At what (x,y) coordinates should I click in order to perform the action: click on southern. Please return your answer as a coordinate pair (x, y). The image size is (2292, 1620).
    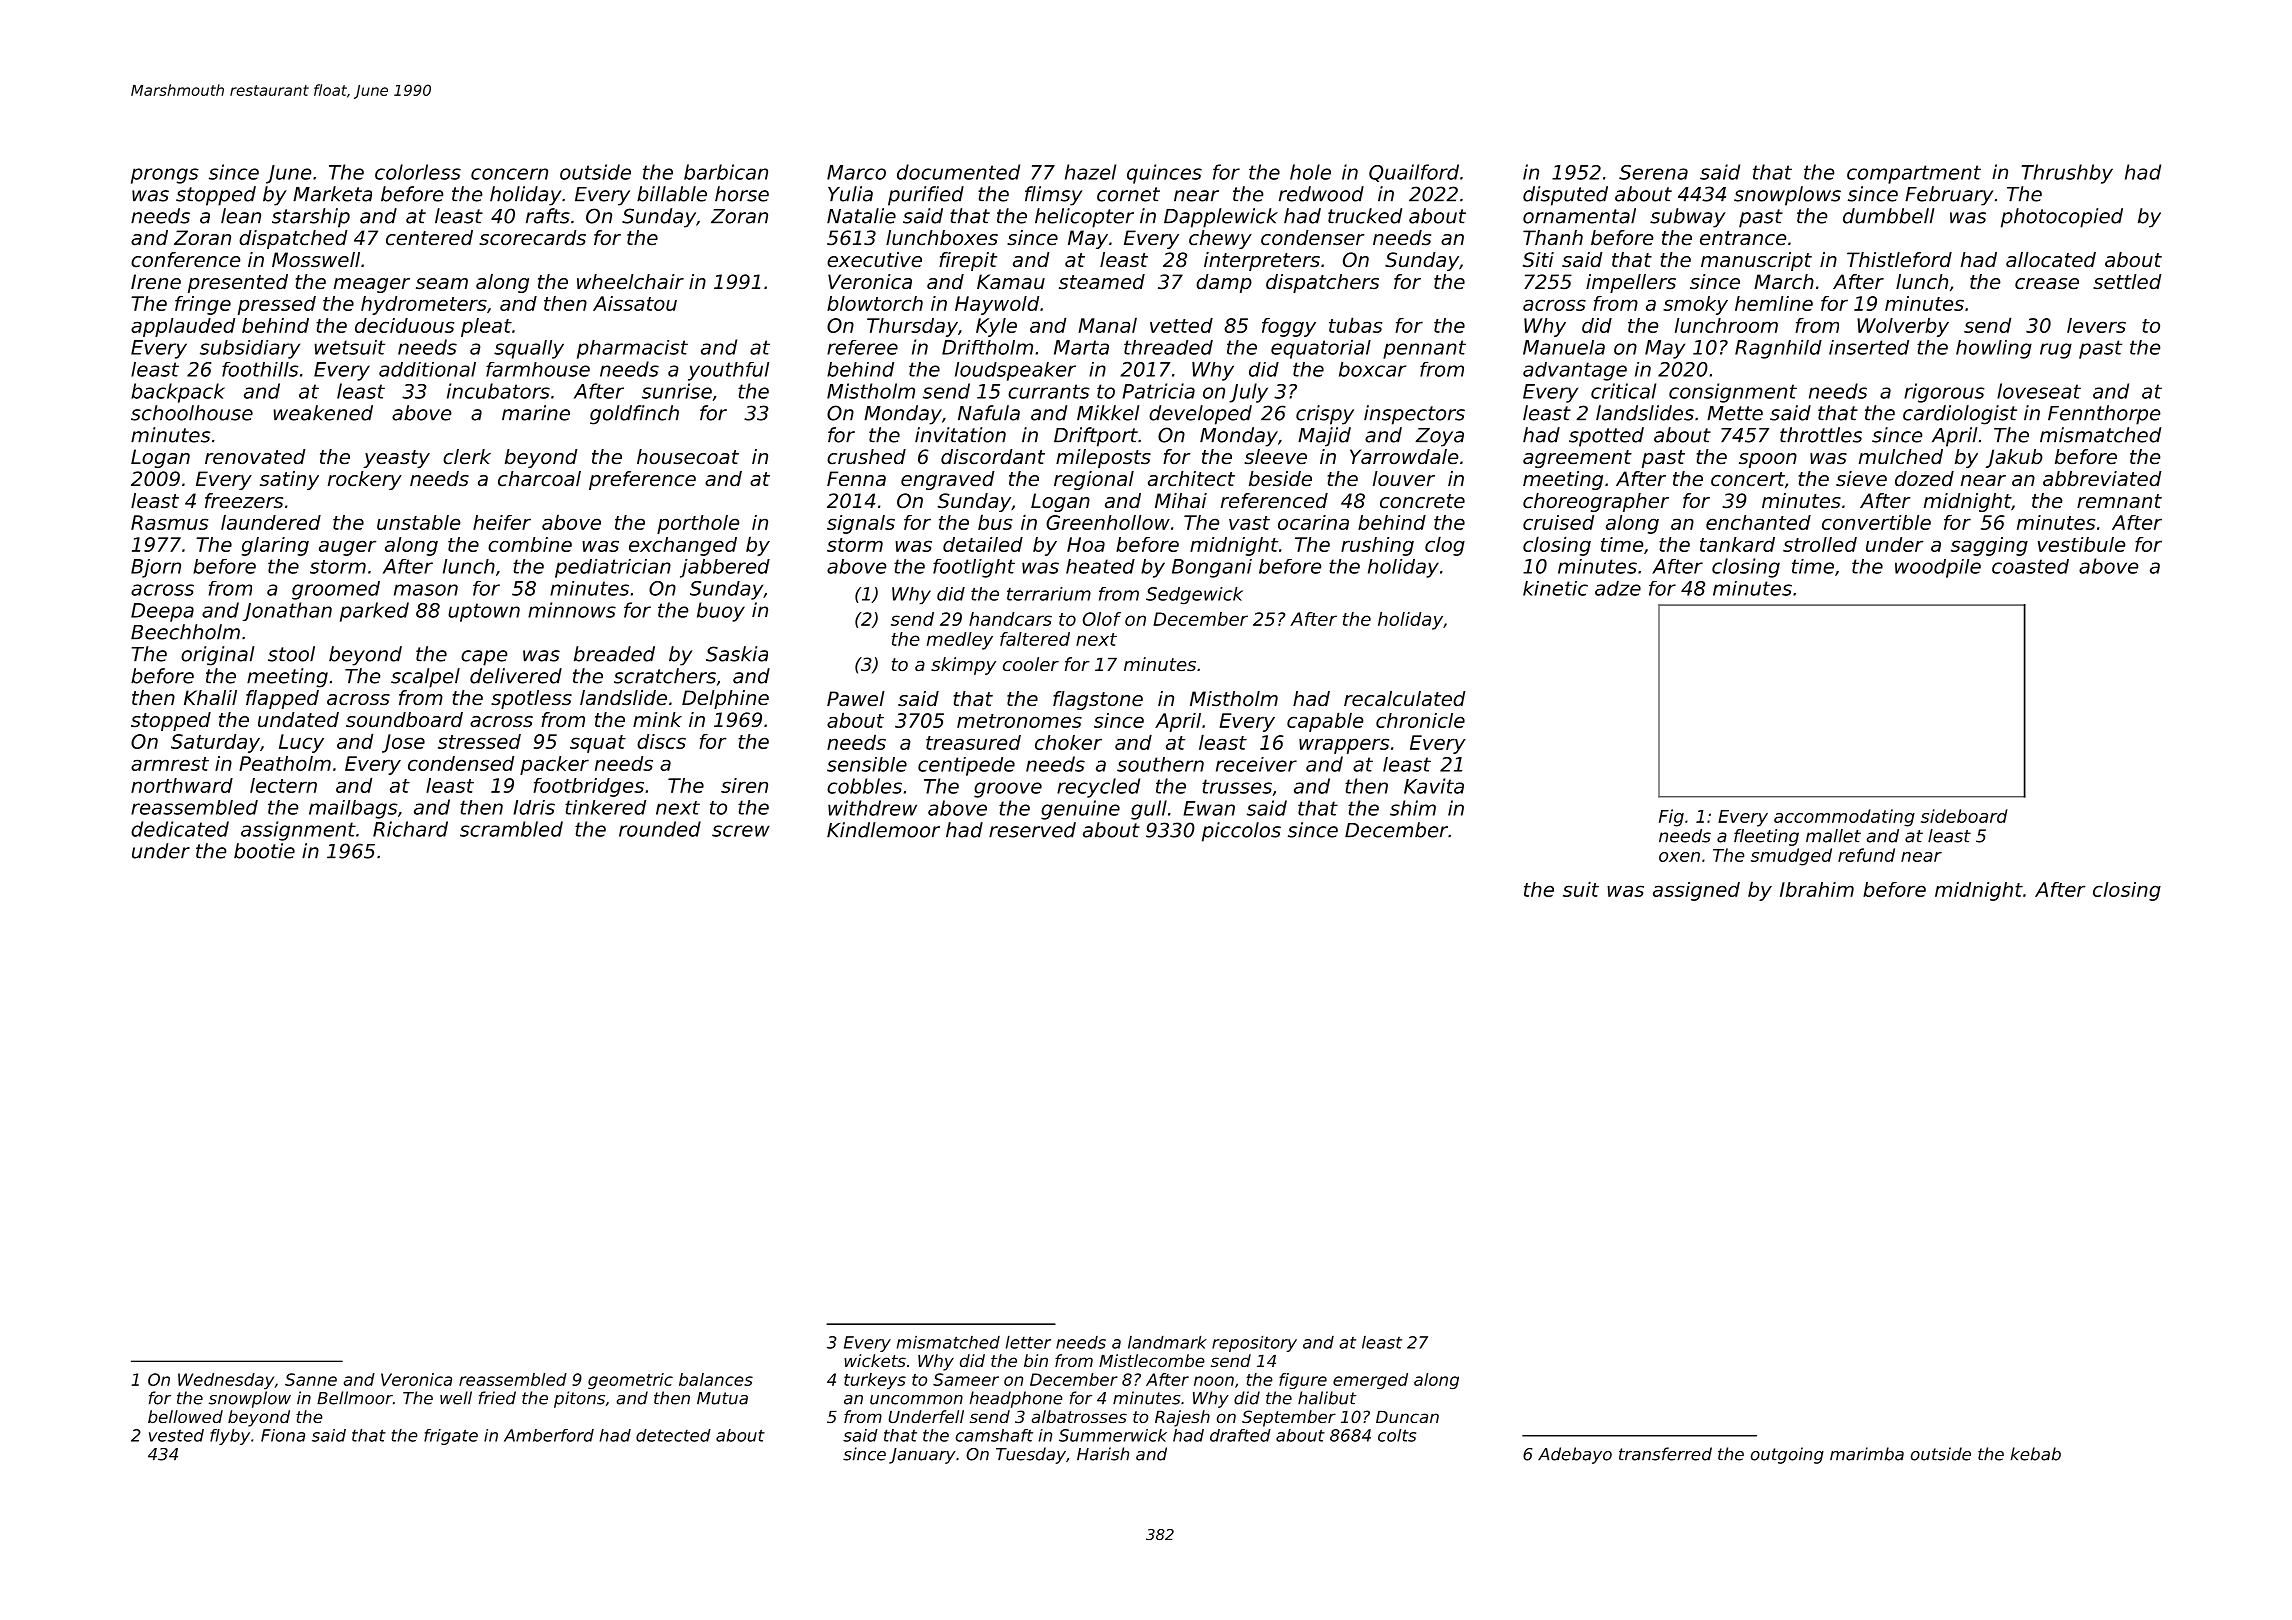
    Looking at the image, I should click on (1160, 764).
